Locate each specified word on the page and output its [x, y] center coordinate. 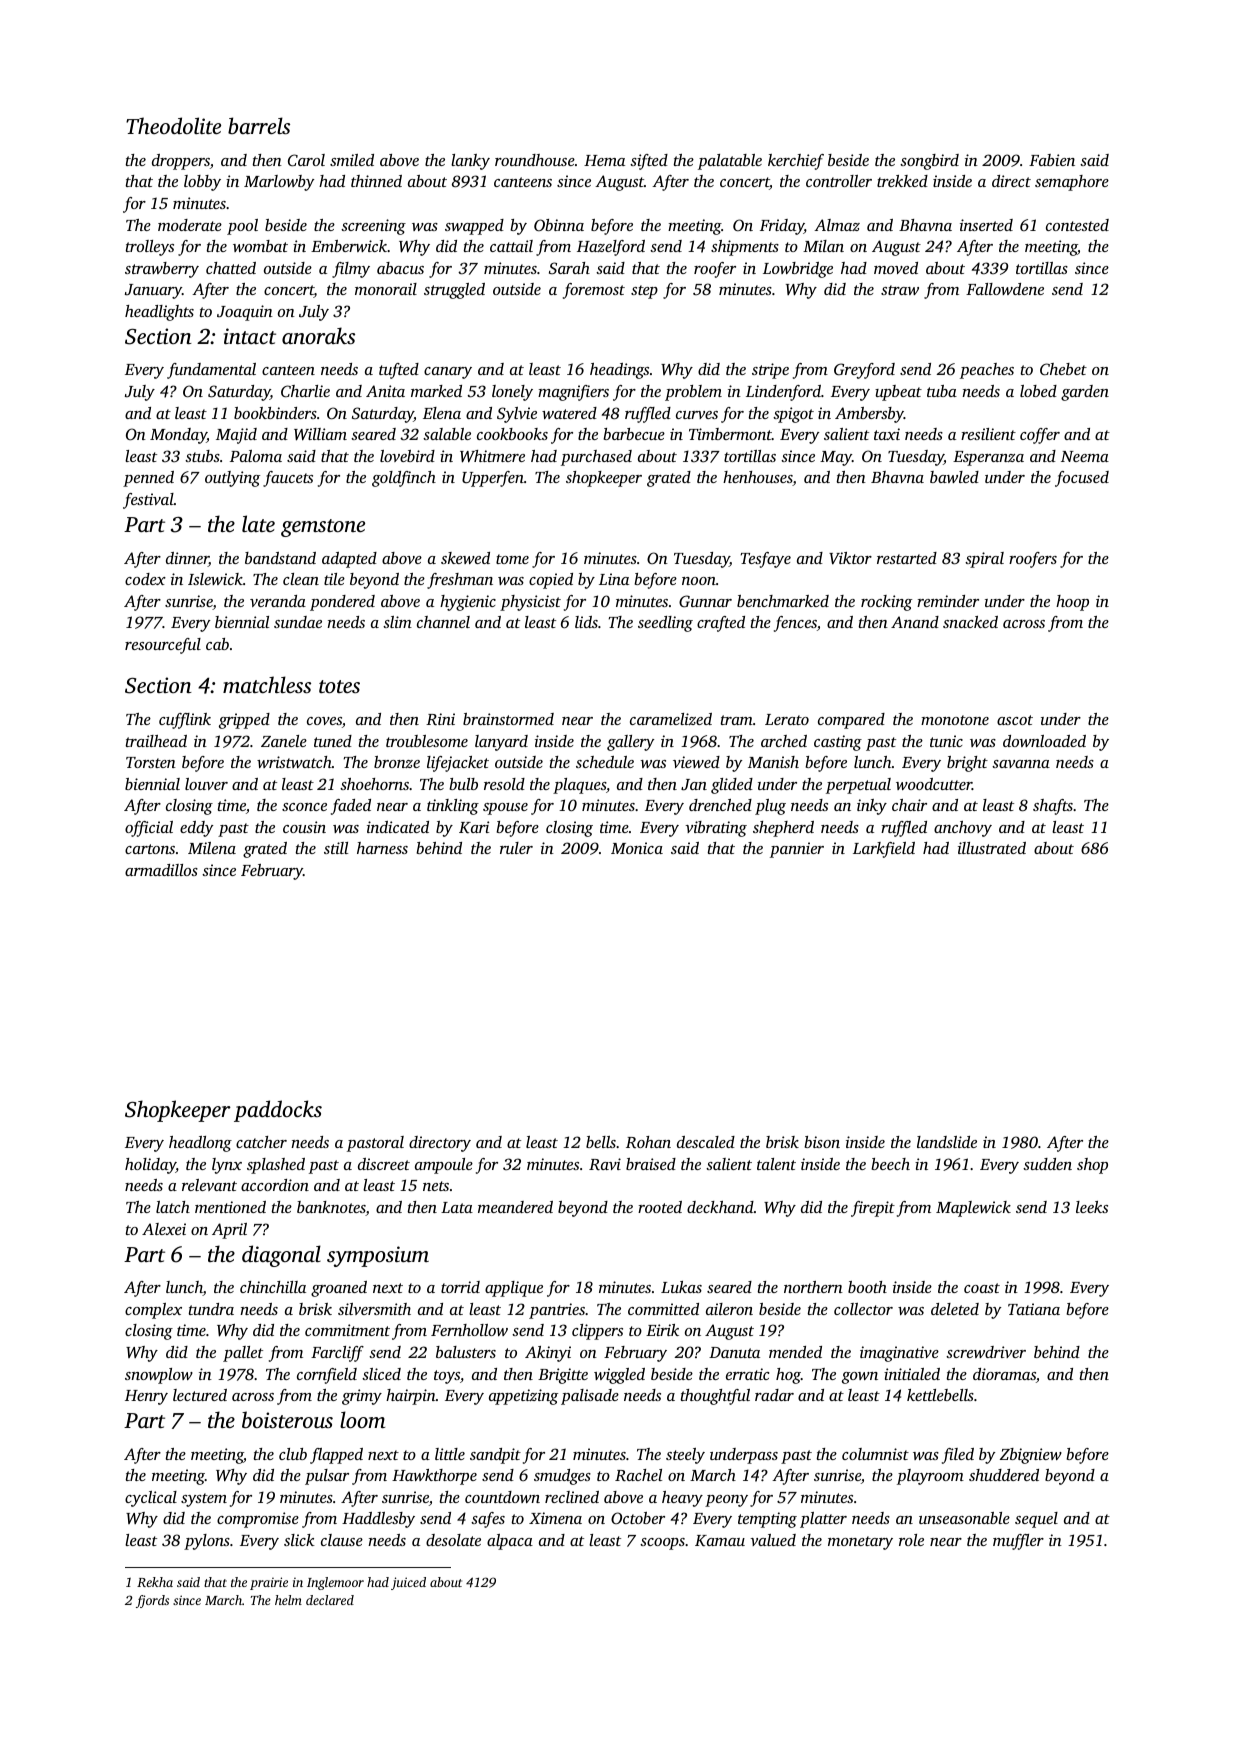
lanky [470, 162]
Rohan [648, 1142]
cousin [304, 827]
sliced [381, 1374]
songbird [929, 162]
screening [373, 227]
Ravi [605, 1164]
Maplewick [973, 1209]
